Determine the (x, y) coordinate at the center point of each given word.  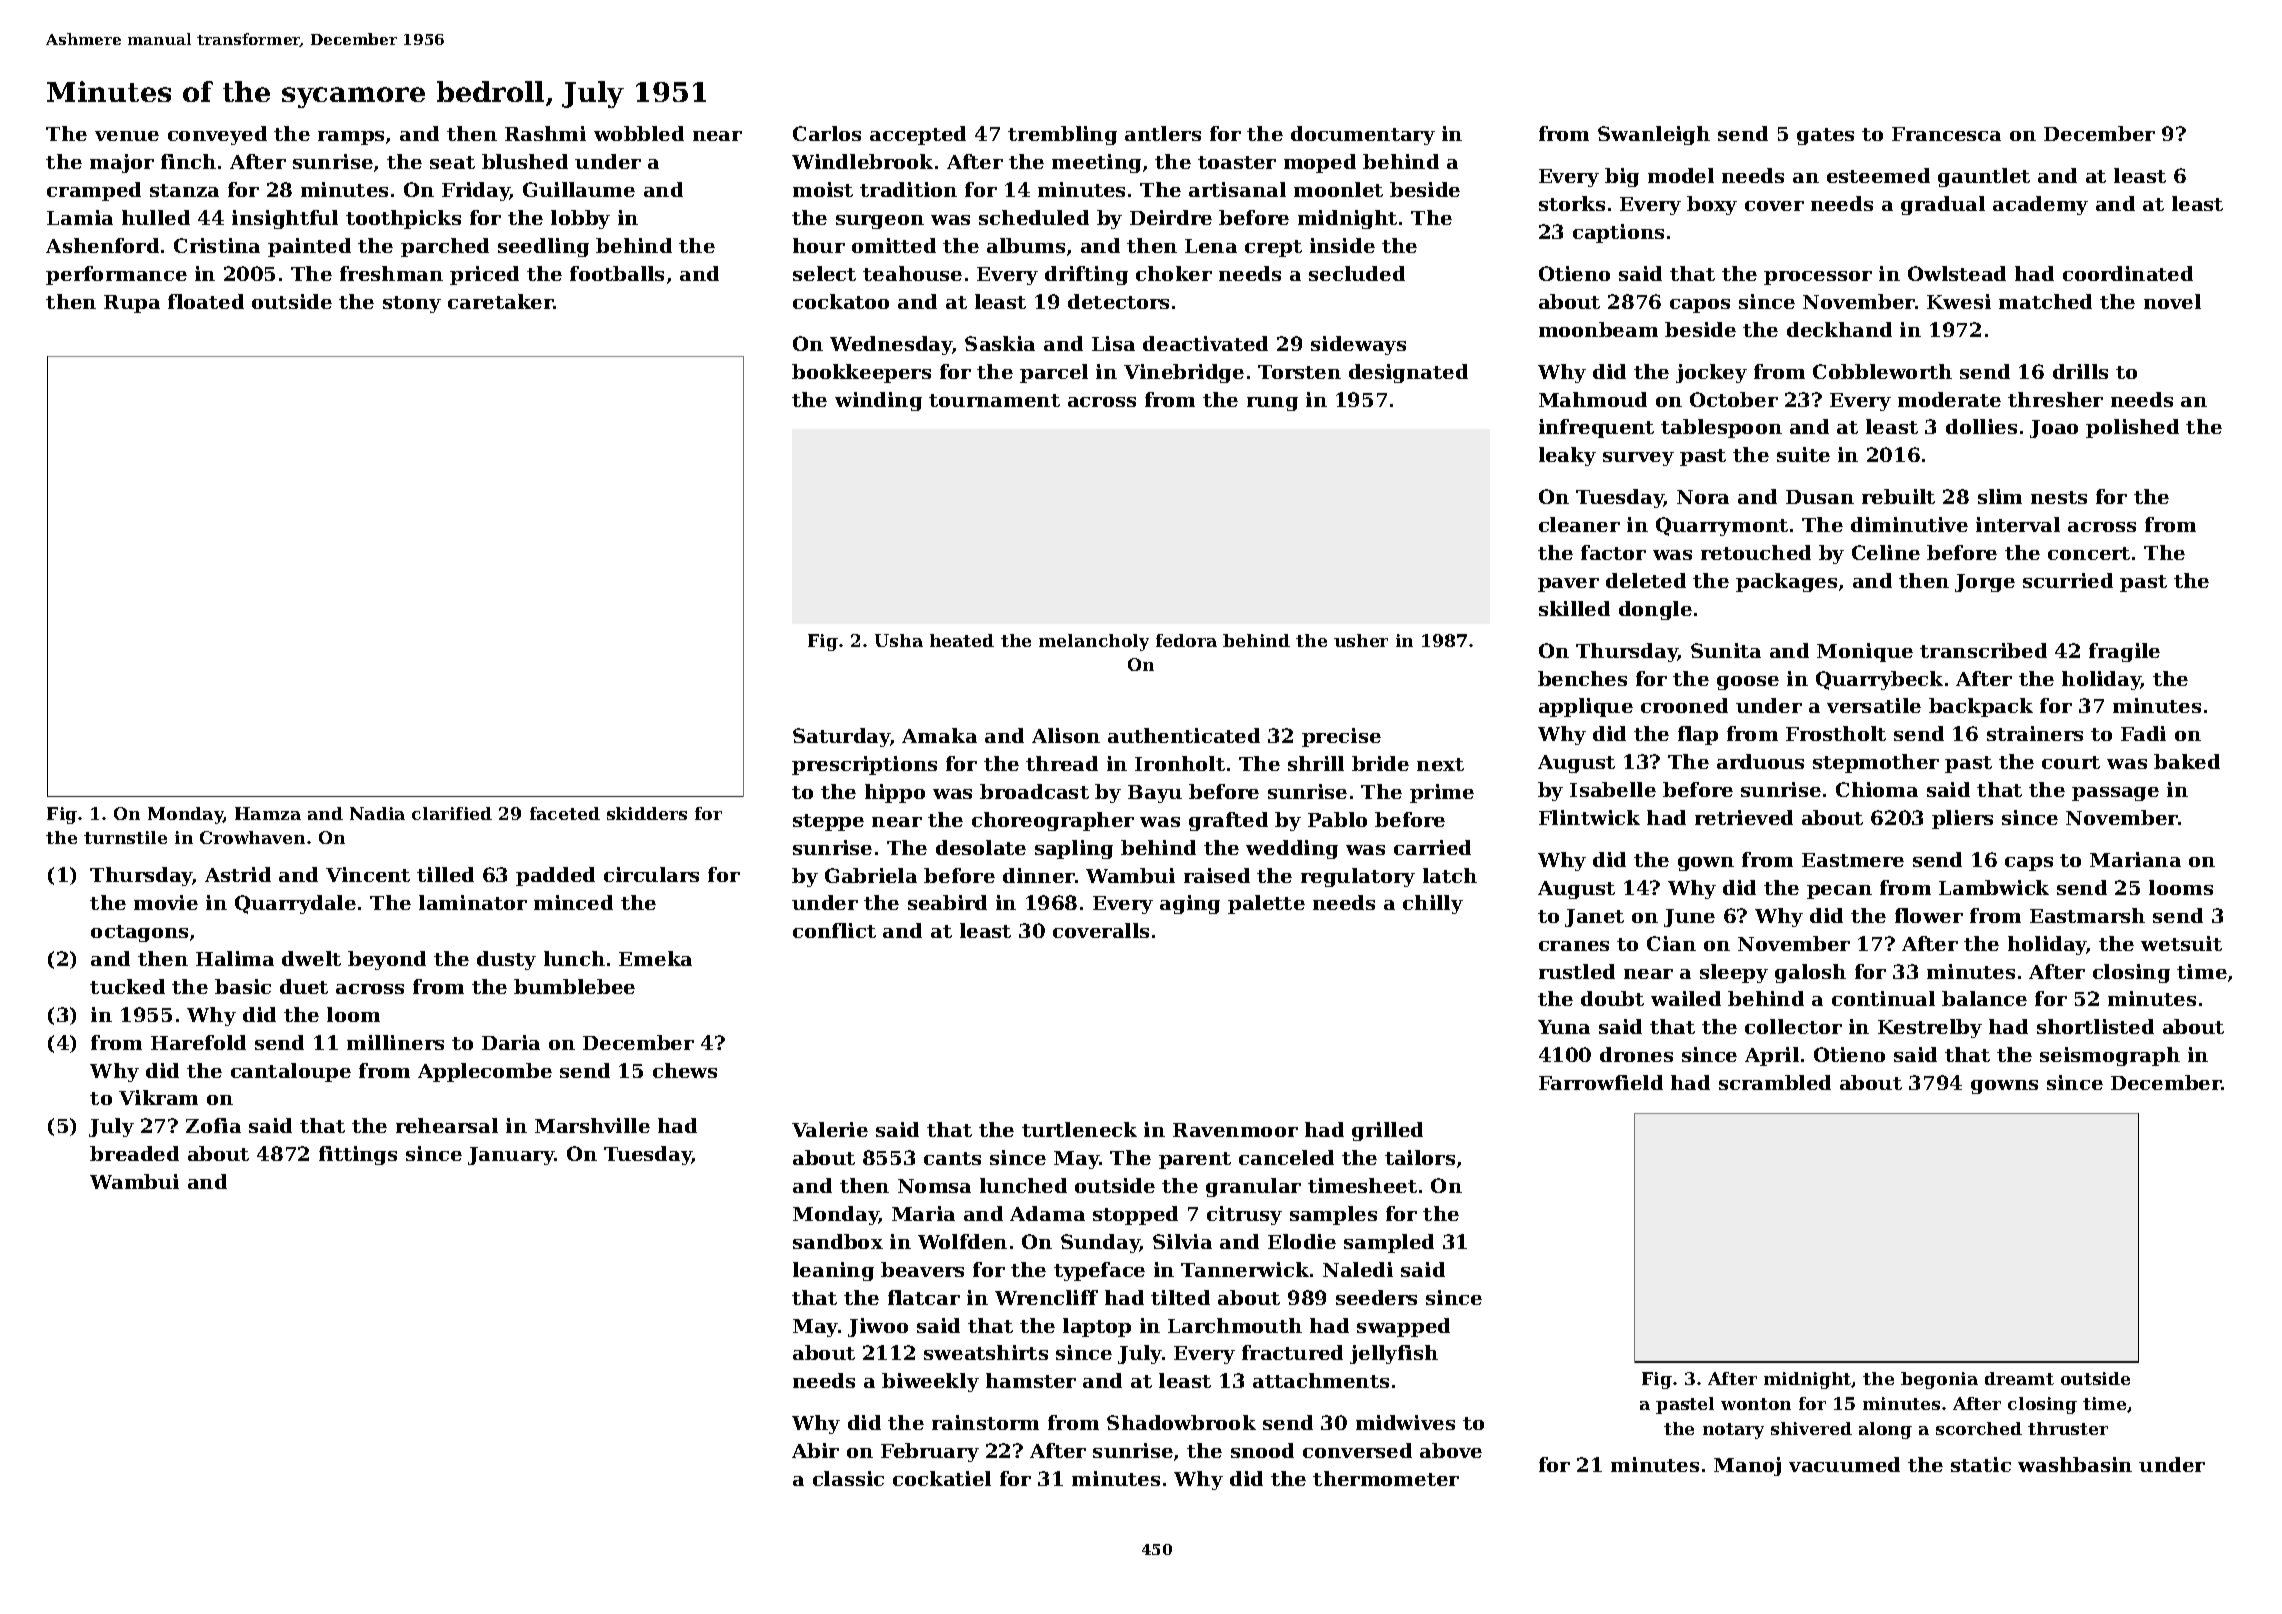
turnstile (125, 837)
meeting (1096, 163)
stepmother (1876, 763)
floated (206, 301)
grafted (1228, 821)
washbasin (2075, 1464)
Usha (899, 640)
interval (2018, 524)
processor (1818, 278)
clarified (452, 813)
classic (848, 1478)
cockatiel (942, 1478)
